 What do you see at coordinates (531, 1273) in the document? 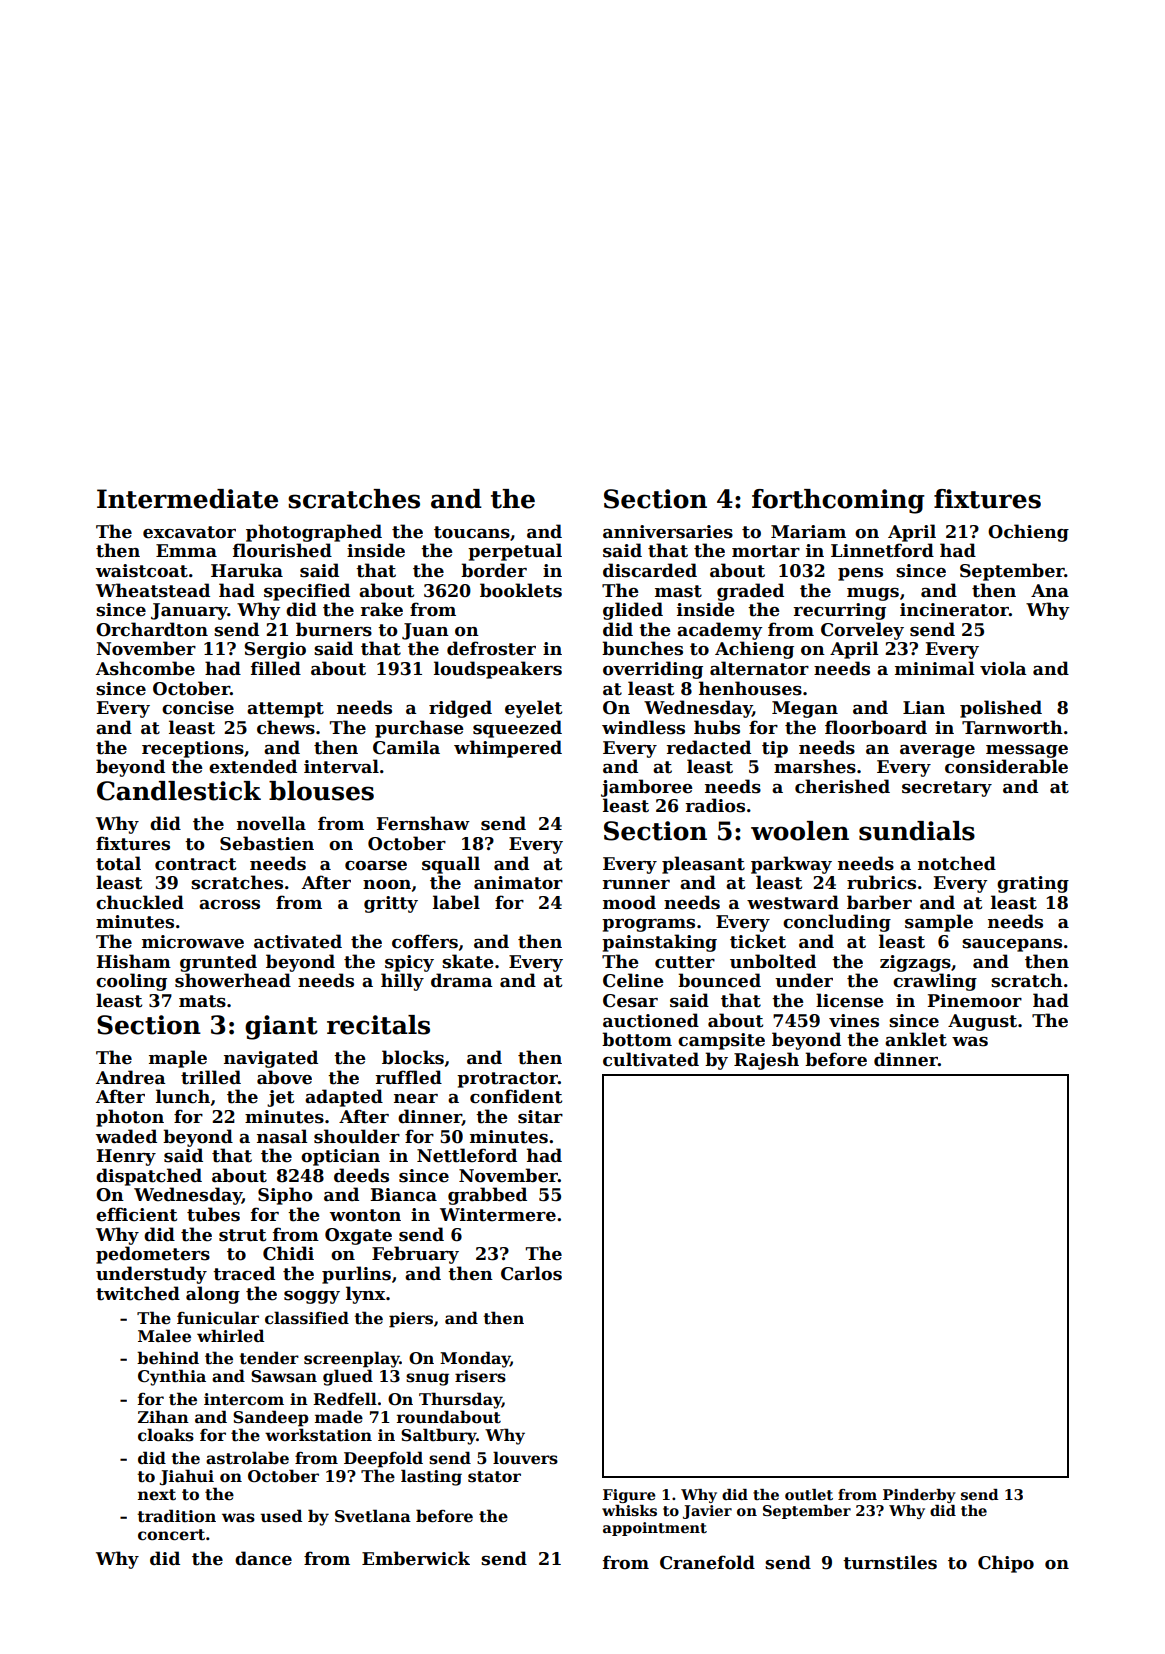
I see `Carlos` at bounding box center [531, 1273].
